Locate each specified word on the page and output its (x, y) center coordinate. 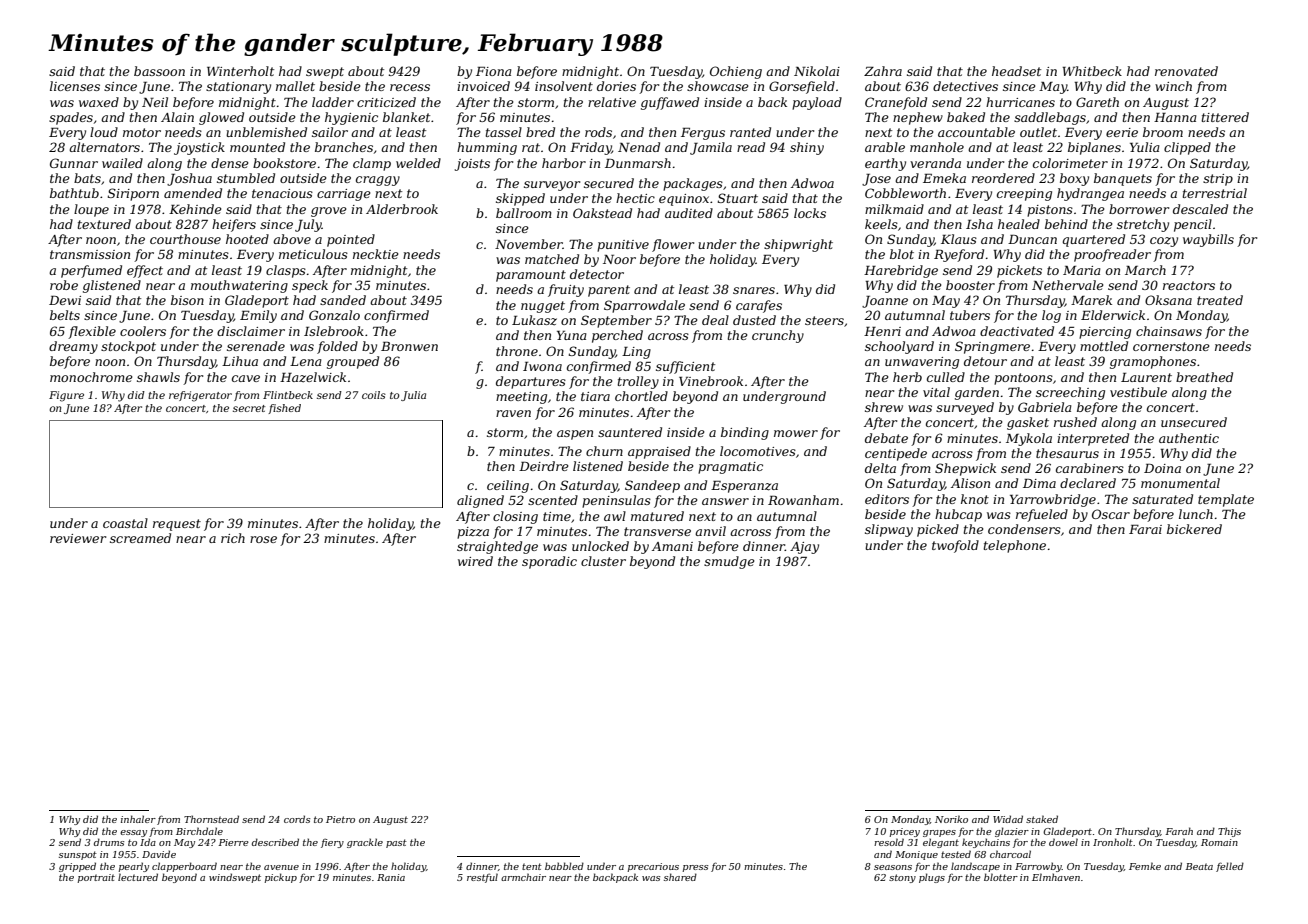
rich (233, 538)
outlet (1038, 132)
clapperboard (184, 867)
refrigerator (200, 396)
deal (715, 320)
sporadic (549, 562)
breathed (1204, 377)
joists (472, 165)
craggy (378, 181)
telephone (1015, 546)
